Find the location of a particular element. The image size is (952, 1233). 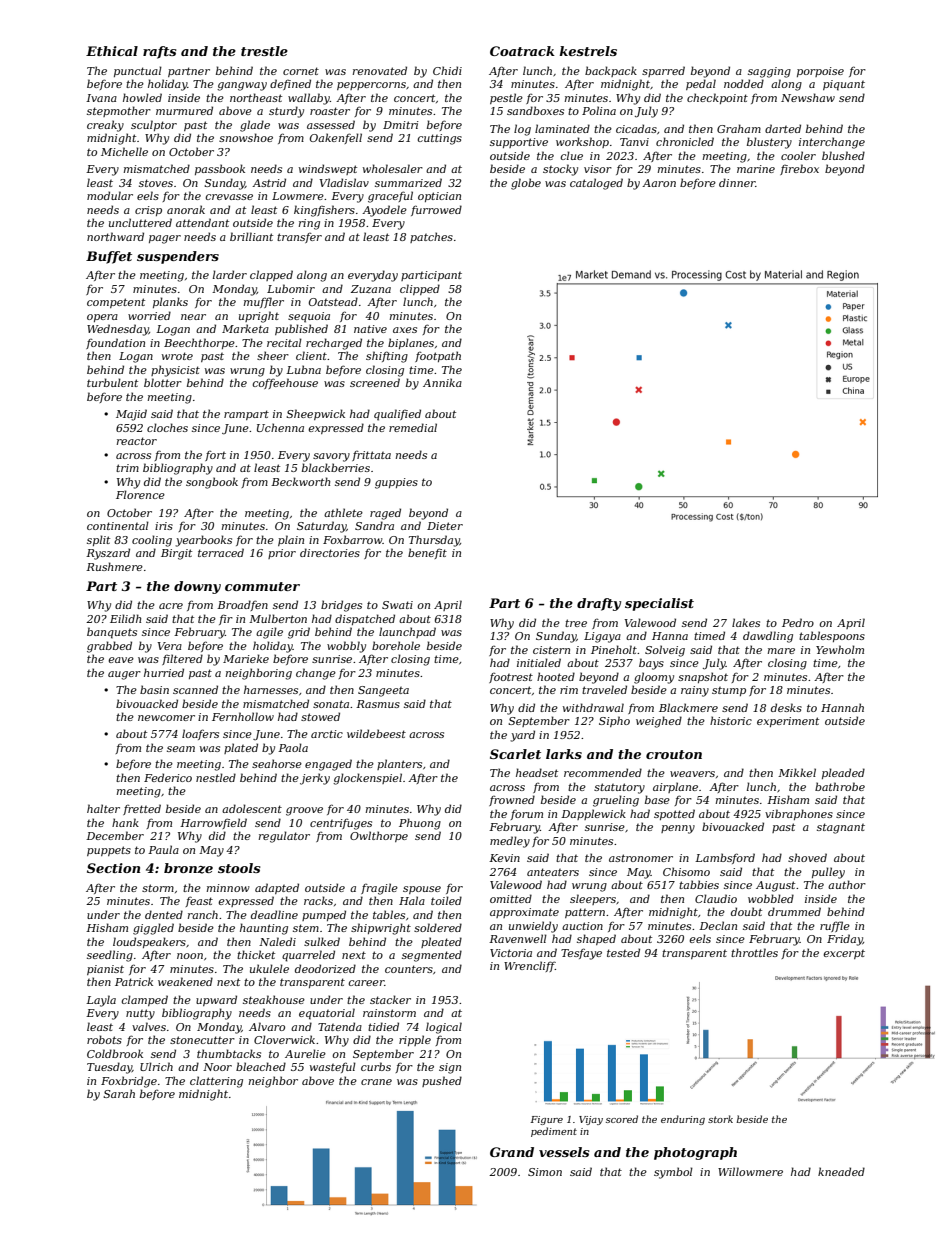

firebox is located at coordinates (799, 169).
